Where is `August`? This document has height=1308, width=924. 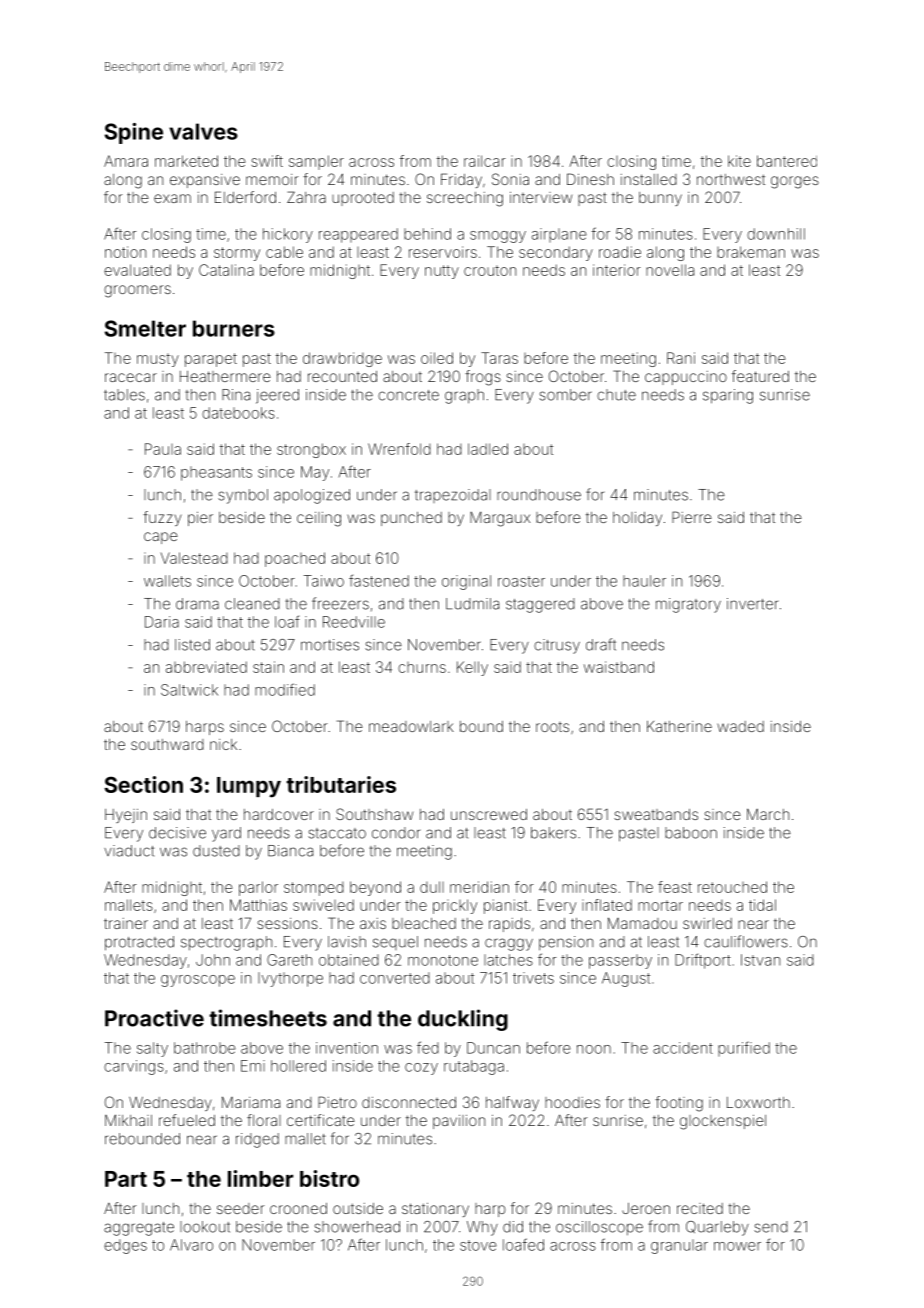
August is located at coordinates (626, 979).
